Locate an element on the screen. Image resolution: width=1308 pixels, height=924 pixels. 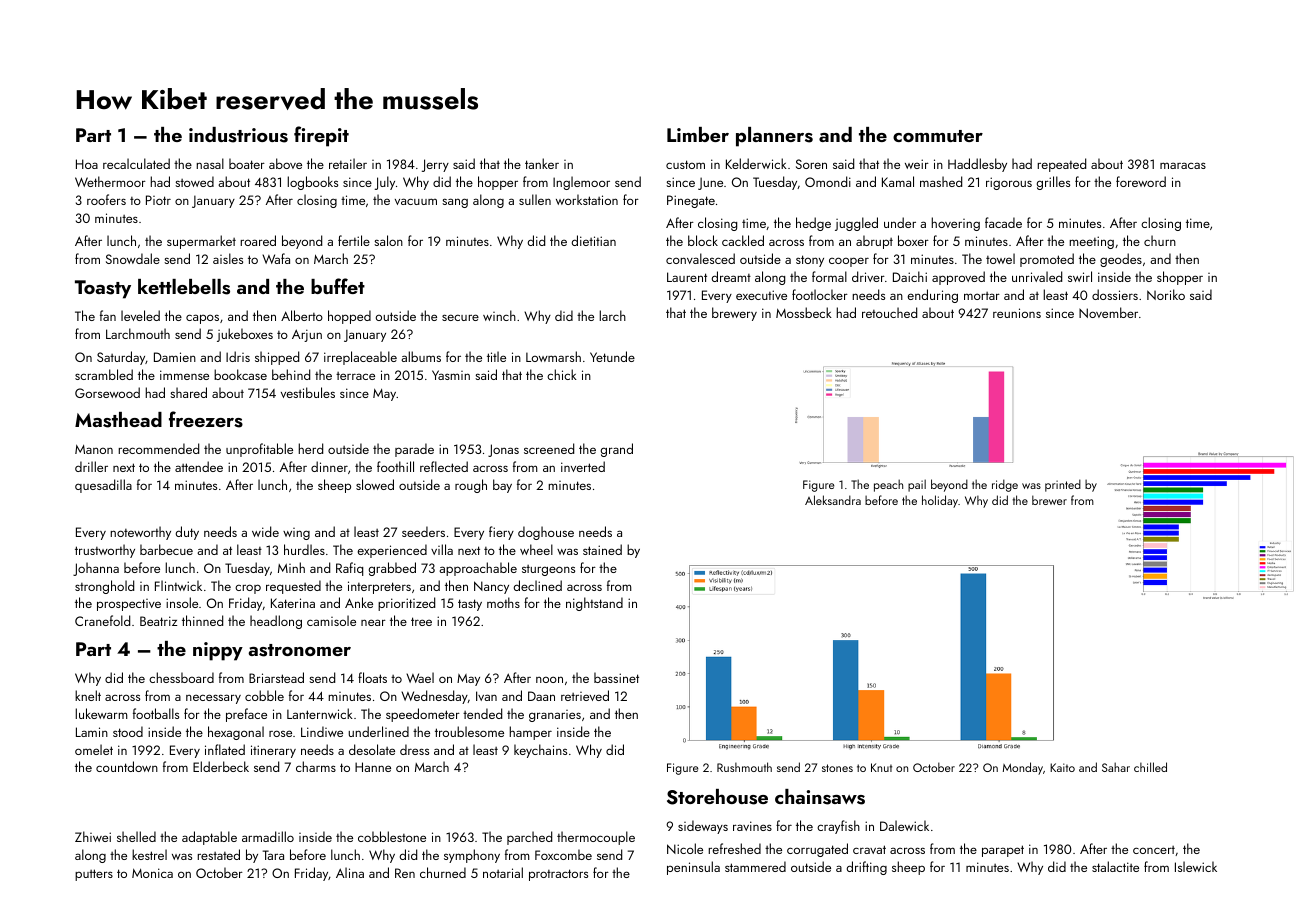
pail is located at coordinates (917, 485).
